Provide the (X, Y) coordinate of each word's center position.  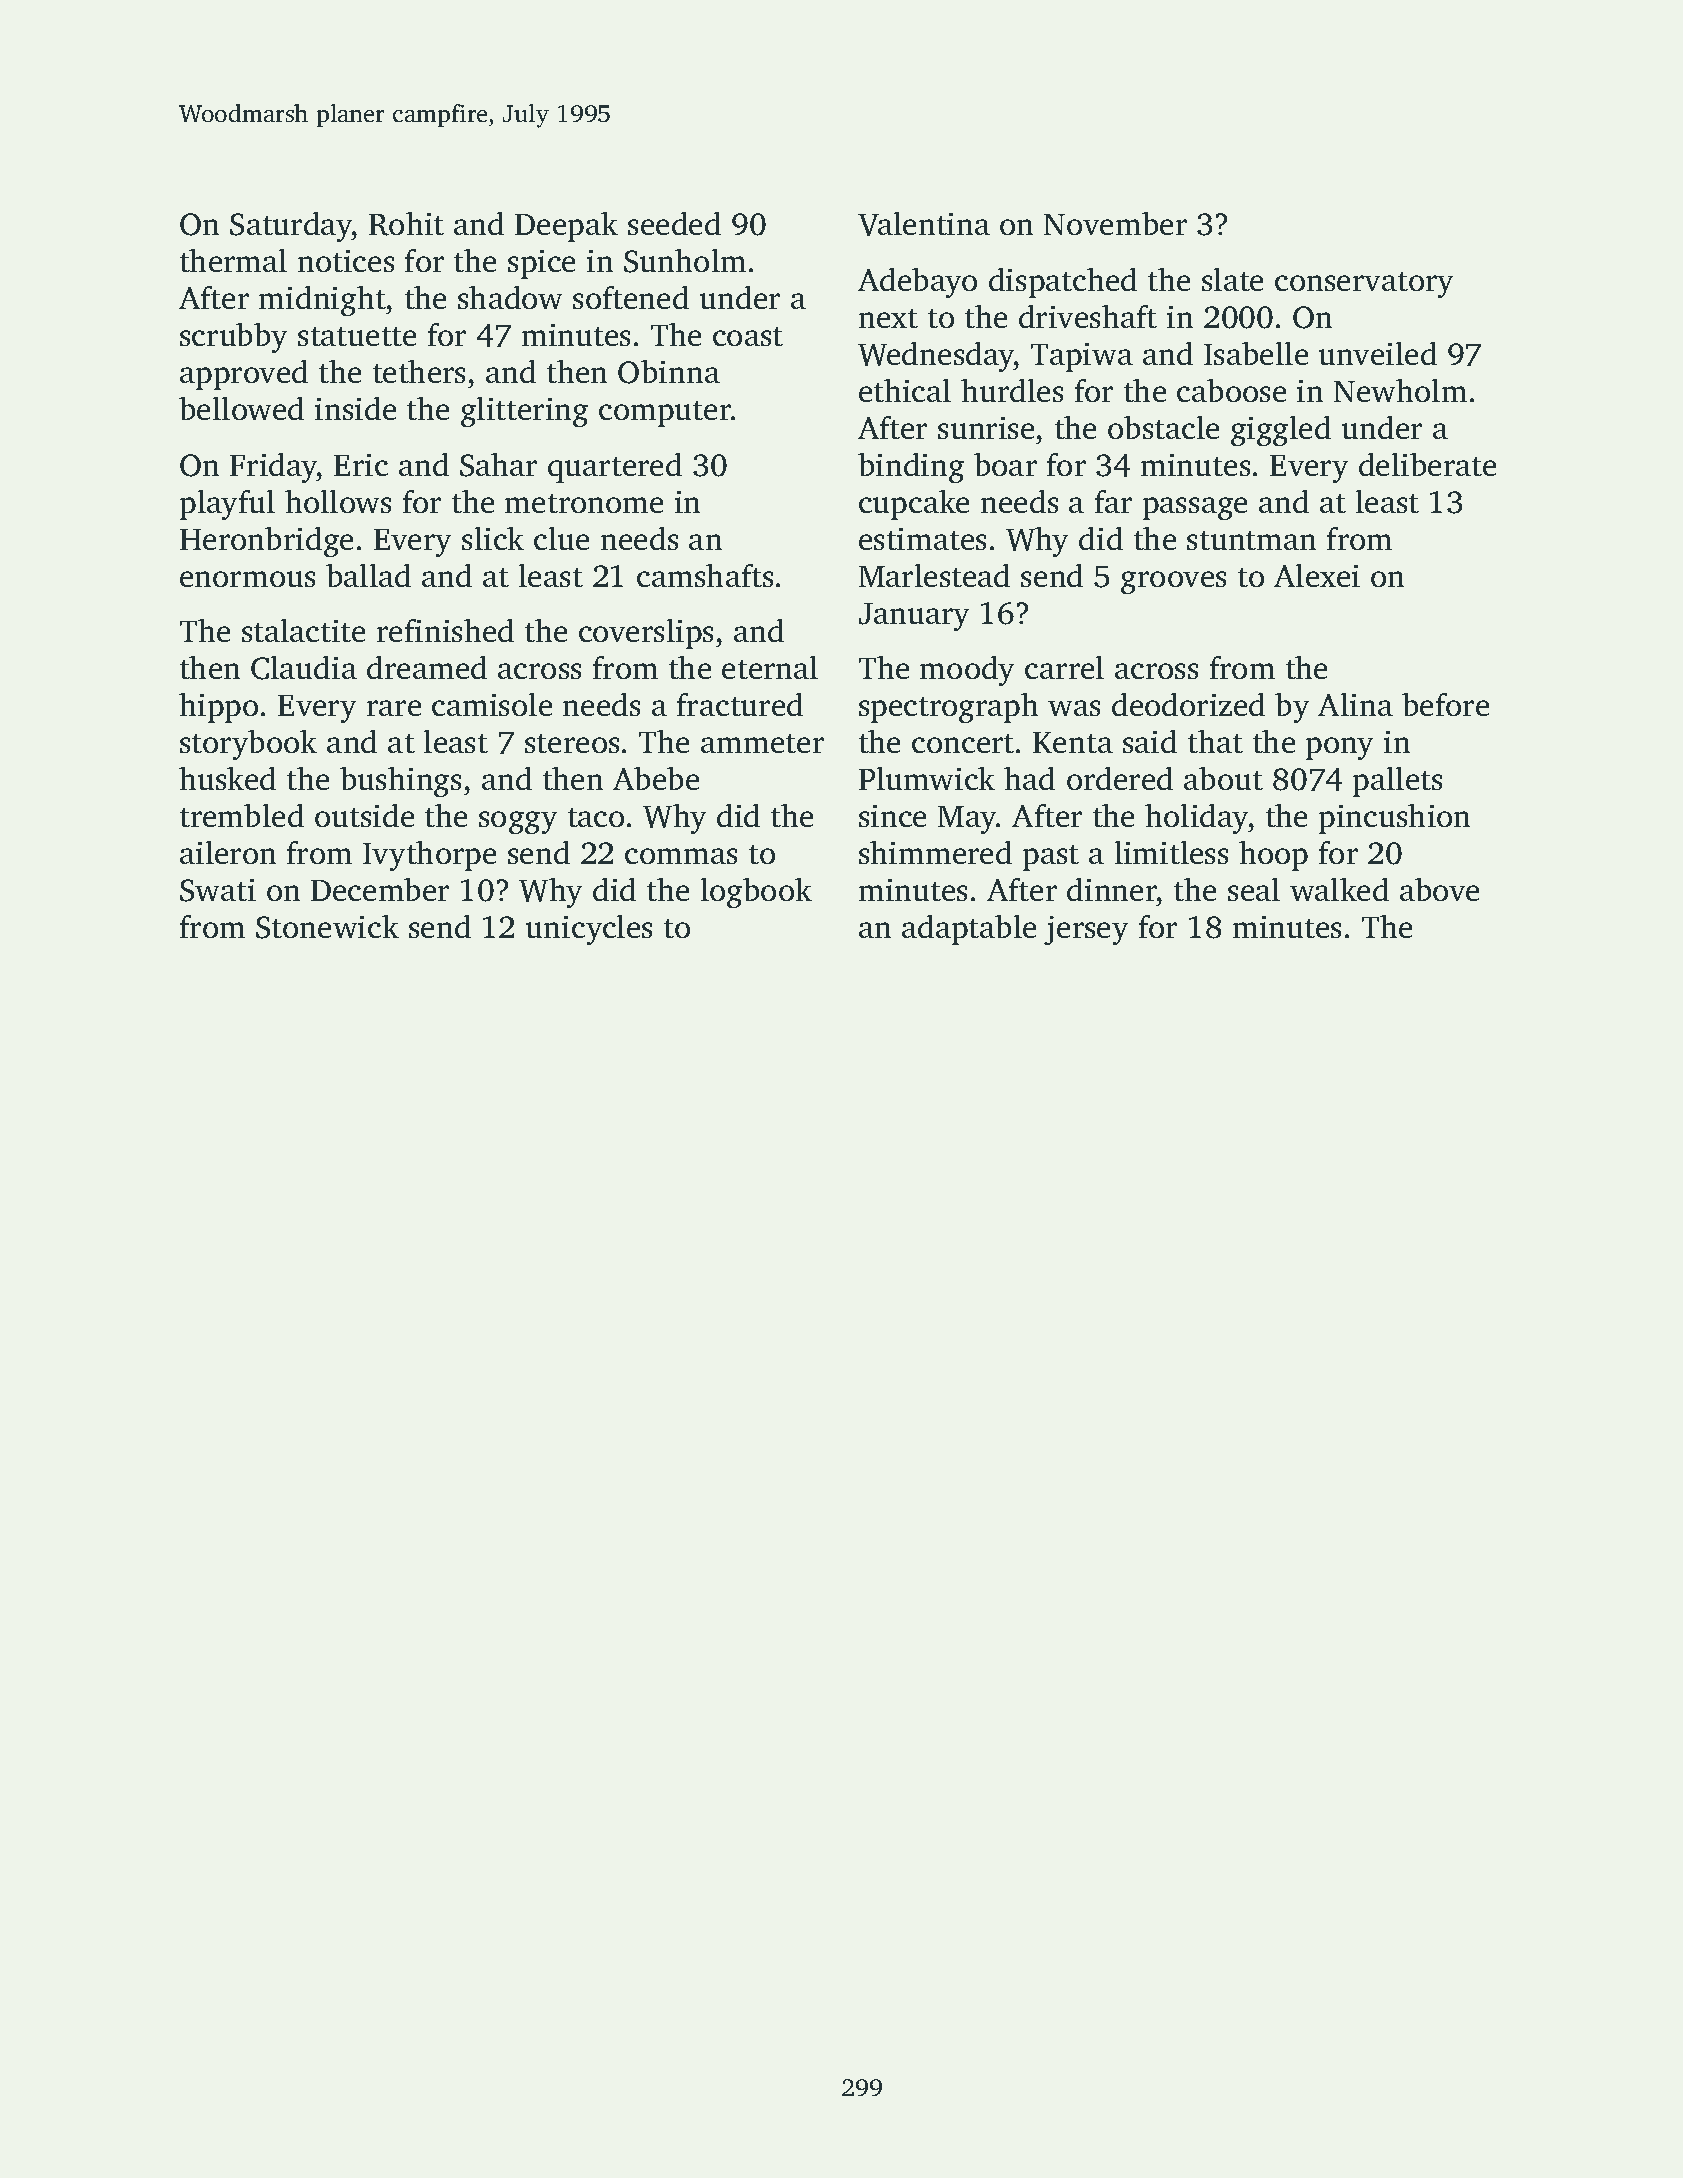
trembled (242, 815)
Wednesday (936, 357)
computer (665, 414)
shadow (510, 297)
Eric (361, 465)
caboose (1231, 390)
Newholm (1400, 390)
